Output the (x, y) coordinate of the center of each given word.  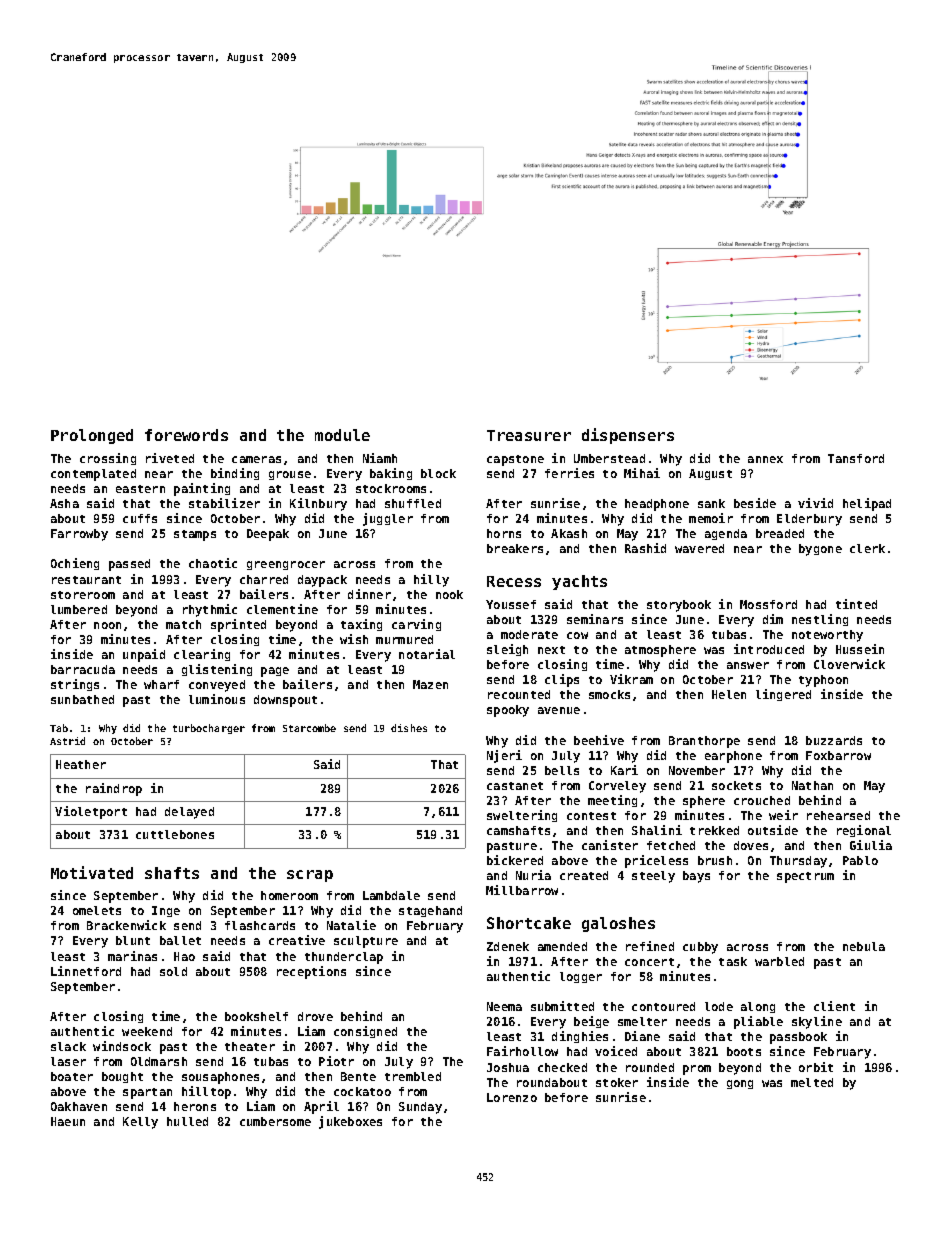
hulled (187, 1121)
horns (504, 533)
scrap (310, 876)
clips (562, 680)
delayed (189, 813)
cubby (700, 948)
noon (107, 625)
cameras (256, 459)
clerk (867, 548)
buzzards (834, 740)
